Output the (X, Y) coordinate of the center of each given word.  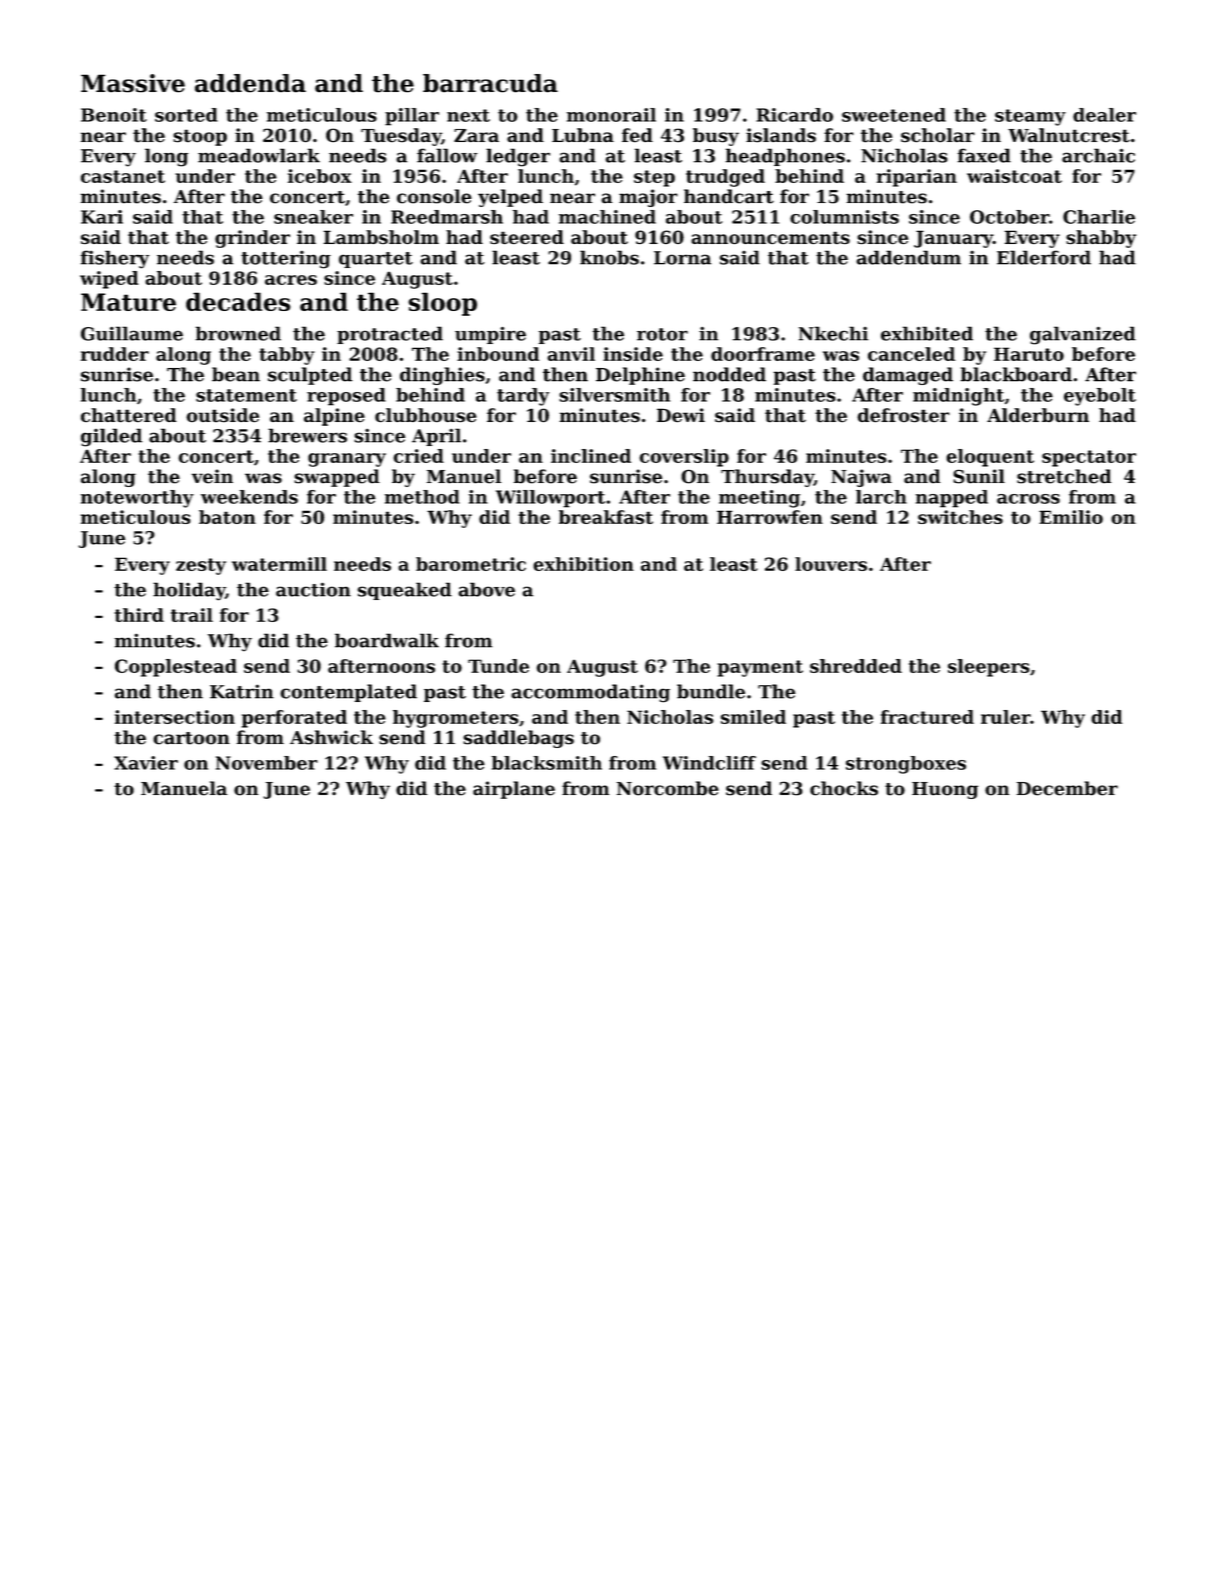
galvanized (1083, 335)
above (486, 589)
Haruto (1029, 354)
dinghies (442, 376)
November (267, 763)
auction (313, 589)
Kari (102, 217)
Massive (133, 83)
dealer (1104, 115)
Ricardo (794, 115)
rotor (662, 334)
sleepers (989, 668)
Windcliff (709, 763)
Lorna (682, 258)
